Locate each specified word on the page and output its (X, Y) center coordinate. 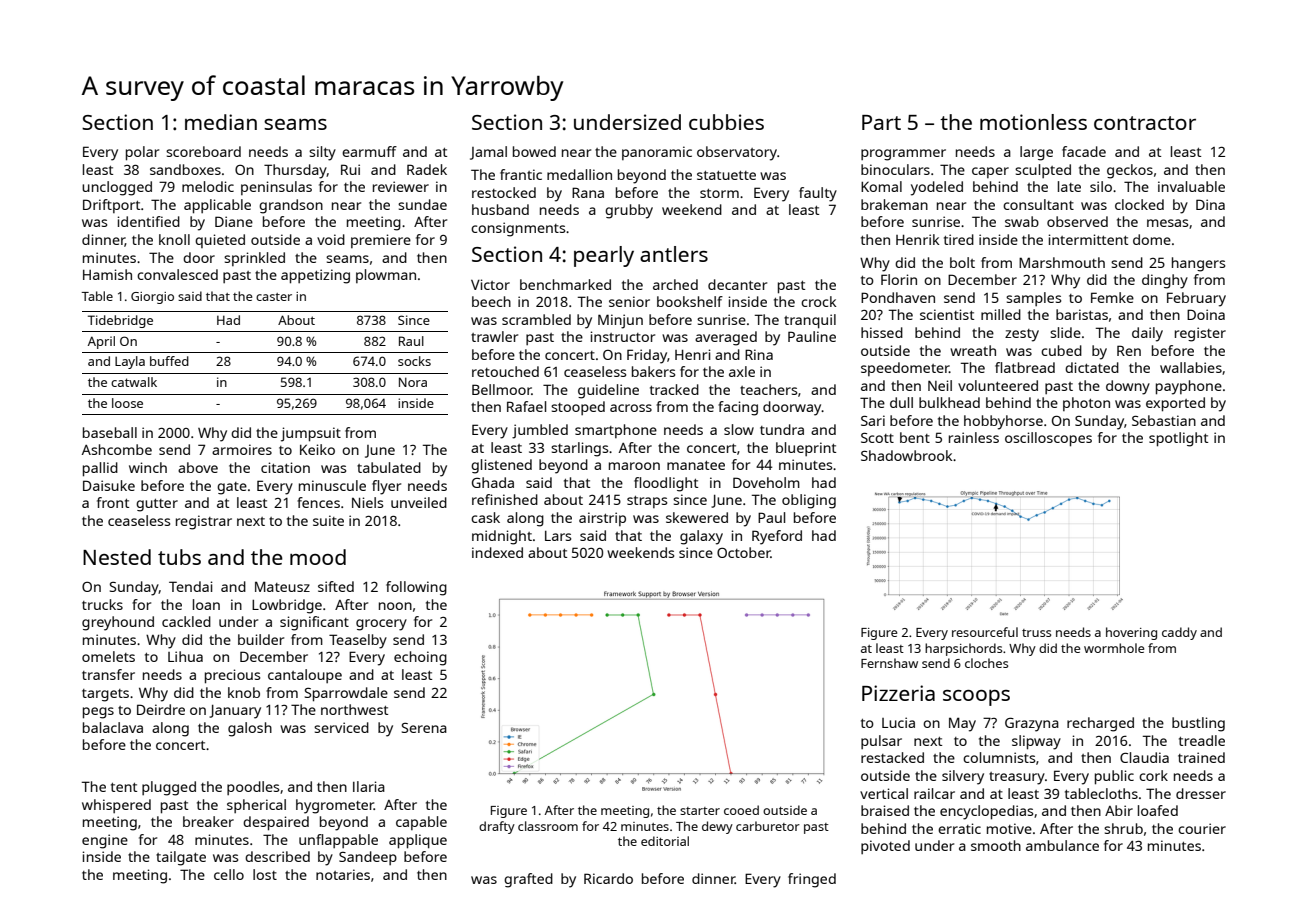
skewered (697, 517)
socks (414, 361)
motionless (1033, 122)
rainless (974, 437)
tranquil (810, 321)
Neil (940, 385)
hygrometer (335, 806)
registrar (204, 522)
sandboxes (185, 169)
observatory (737, 153)
